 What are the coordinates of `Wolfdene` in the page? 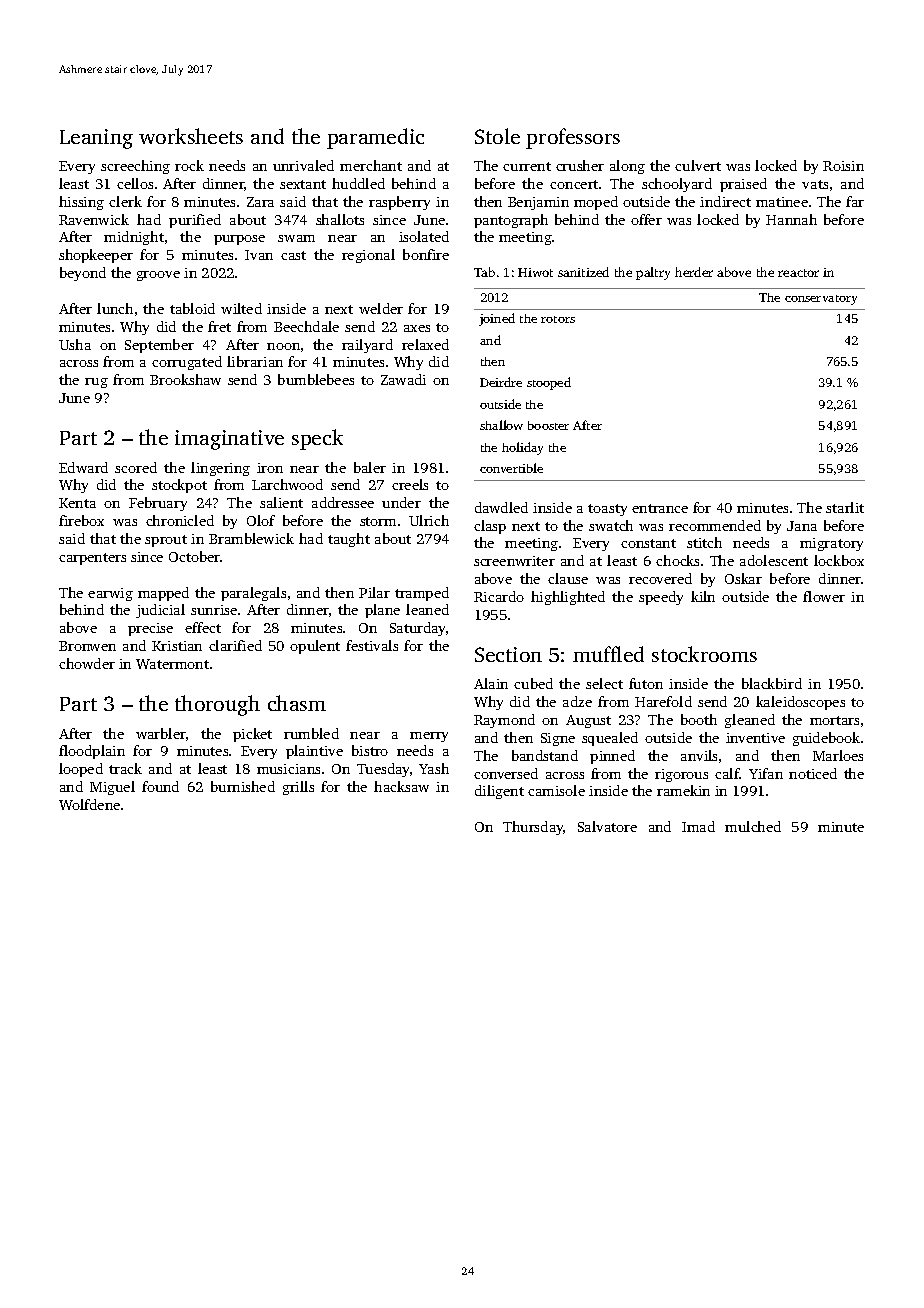 It's located at (89, 804).
